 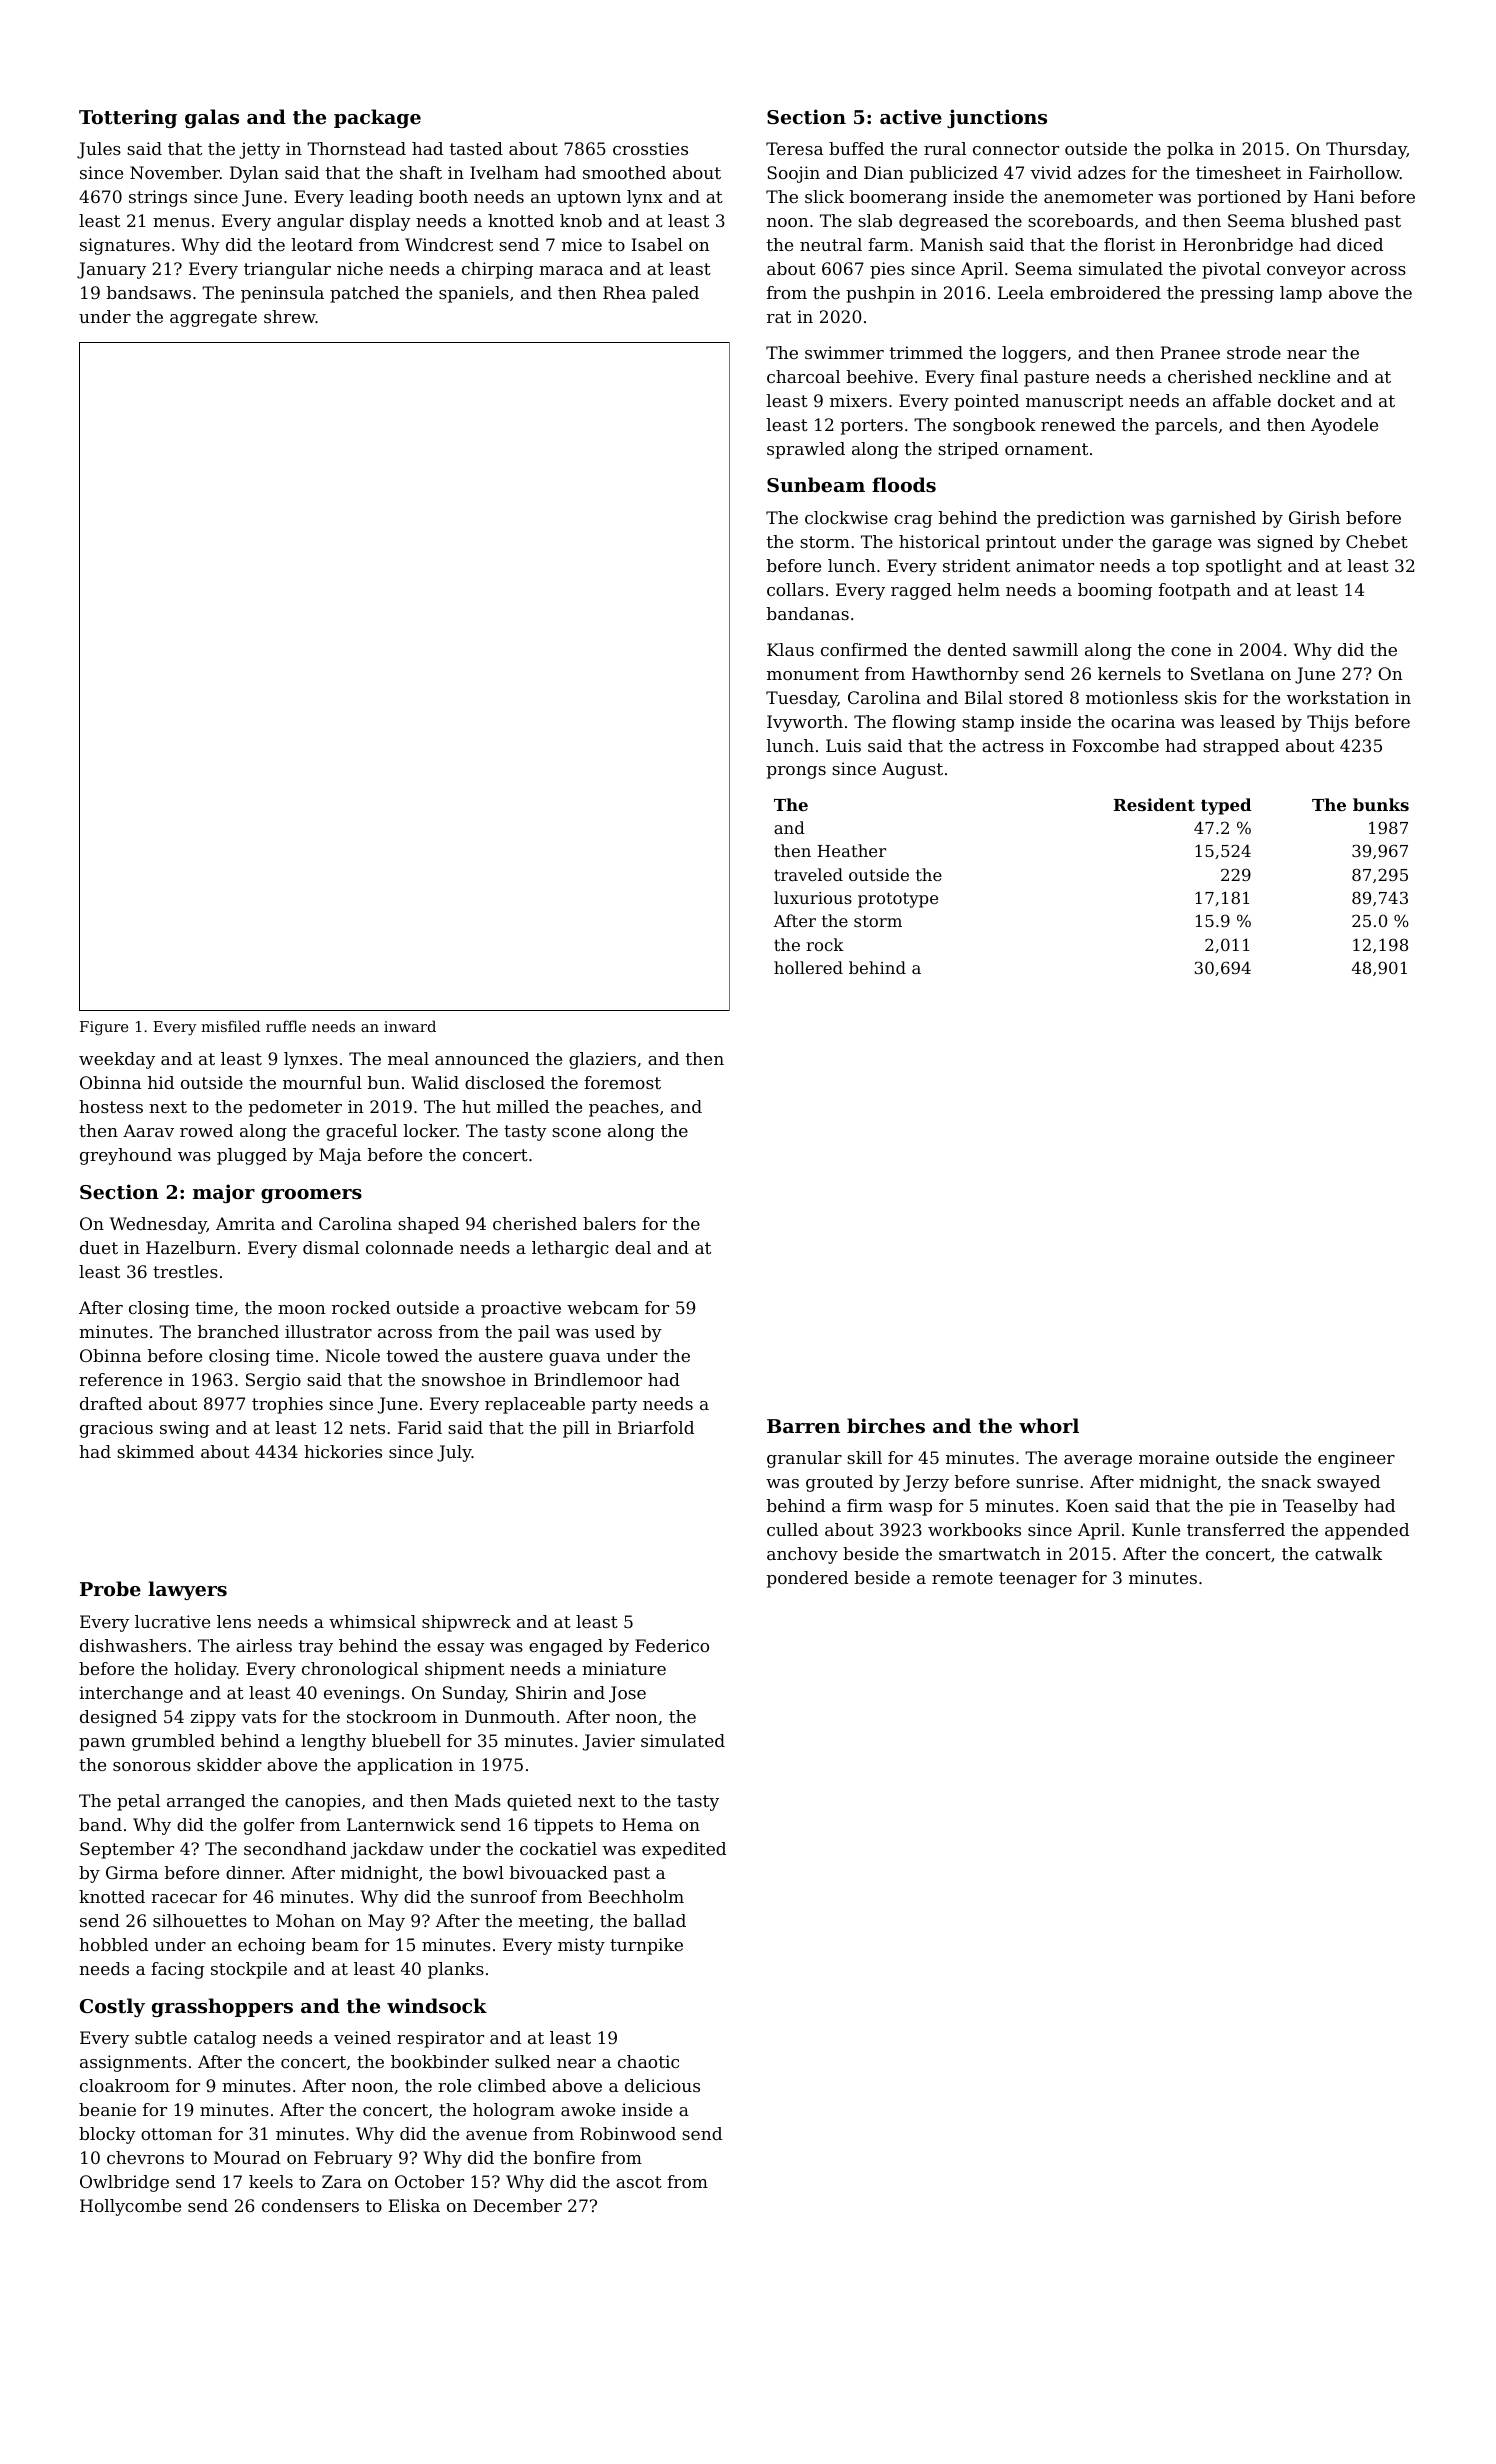 What do you see at coordinates (213, 319) in the document?
I see `aggregate` at bounding box center [213, 319].
